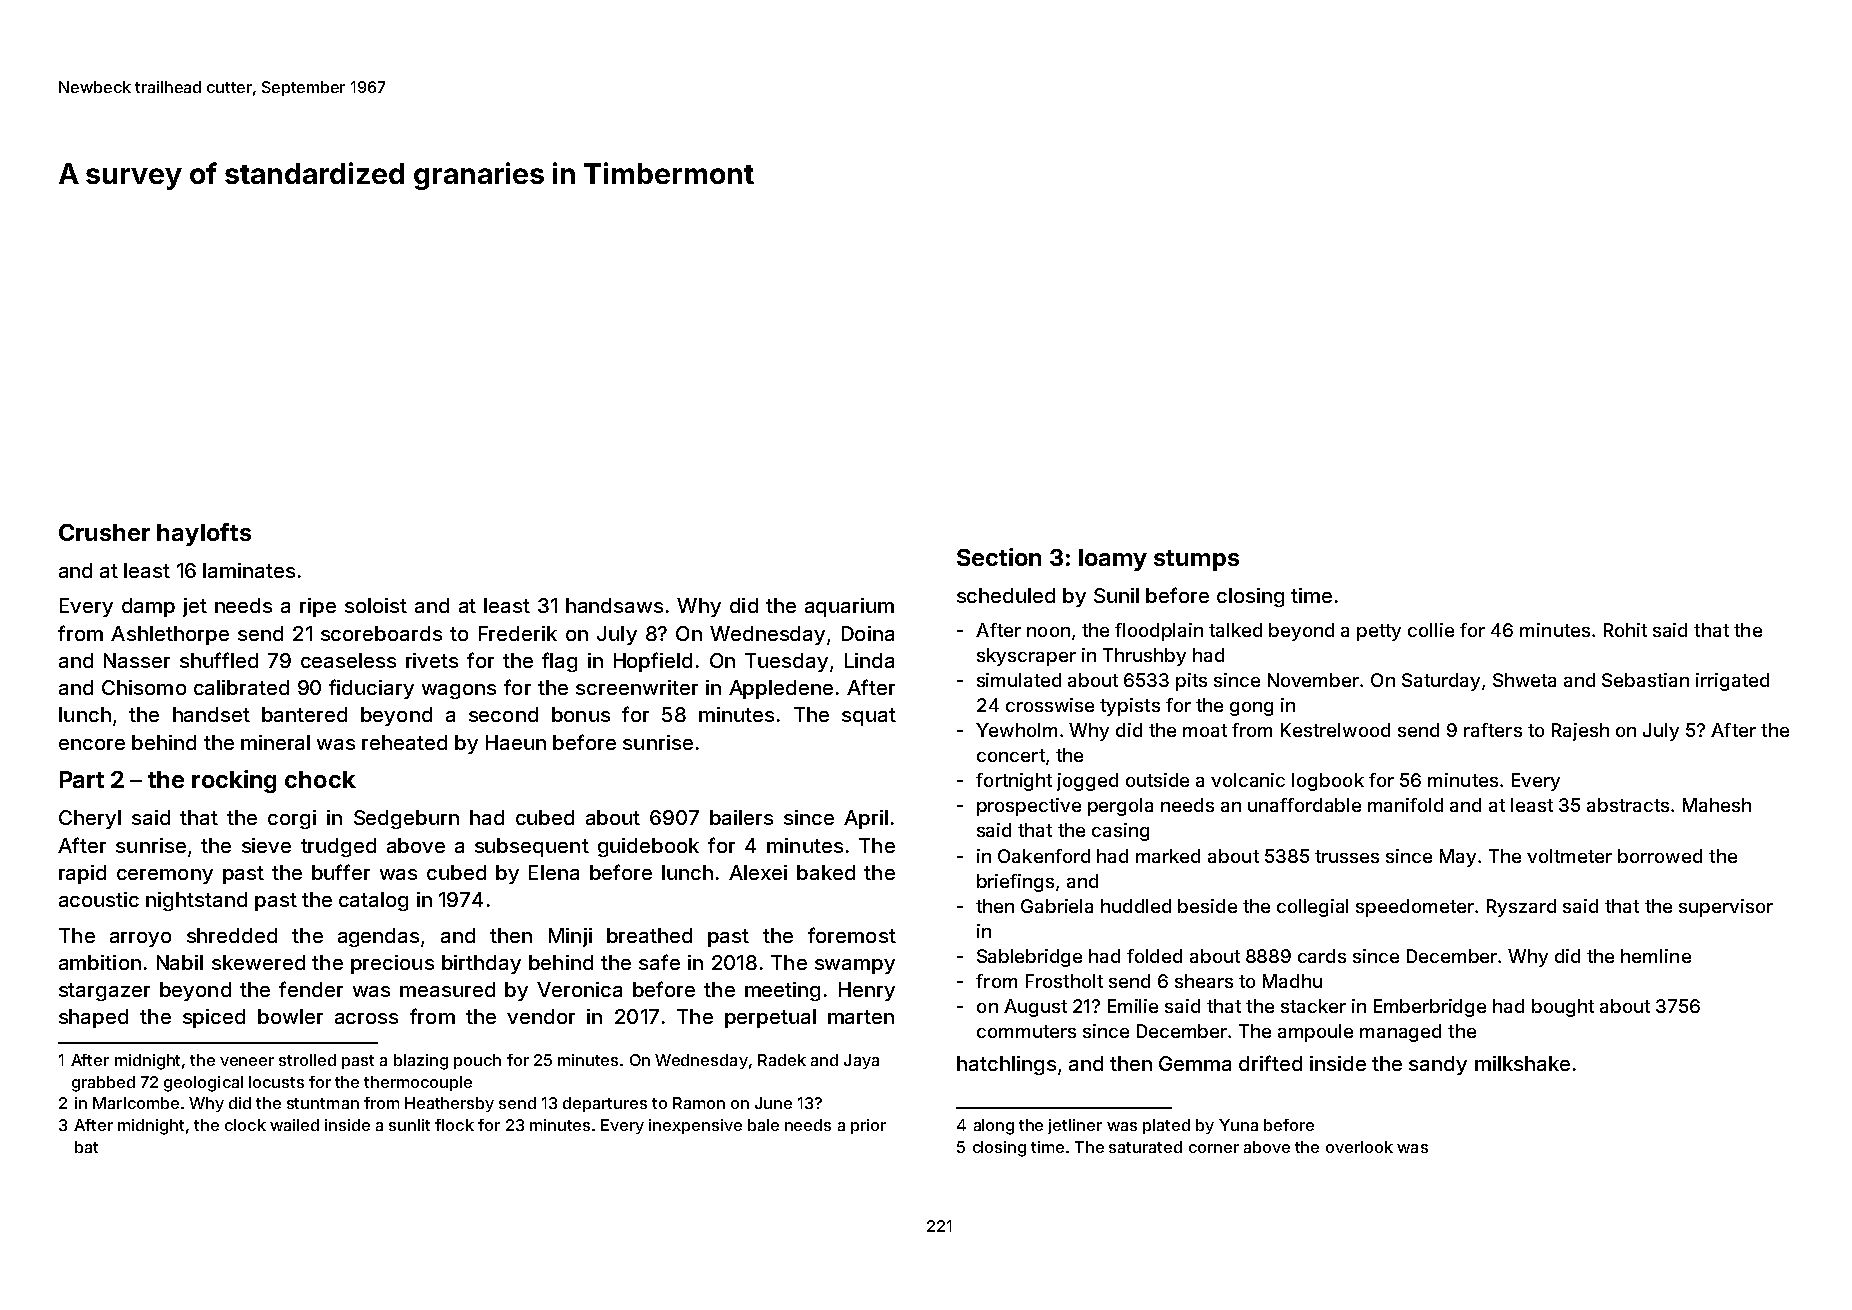 This screenshot has height=1310, width=1852. I want to click on ceaseless, so click(348, 660).
